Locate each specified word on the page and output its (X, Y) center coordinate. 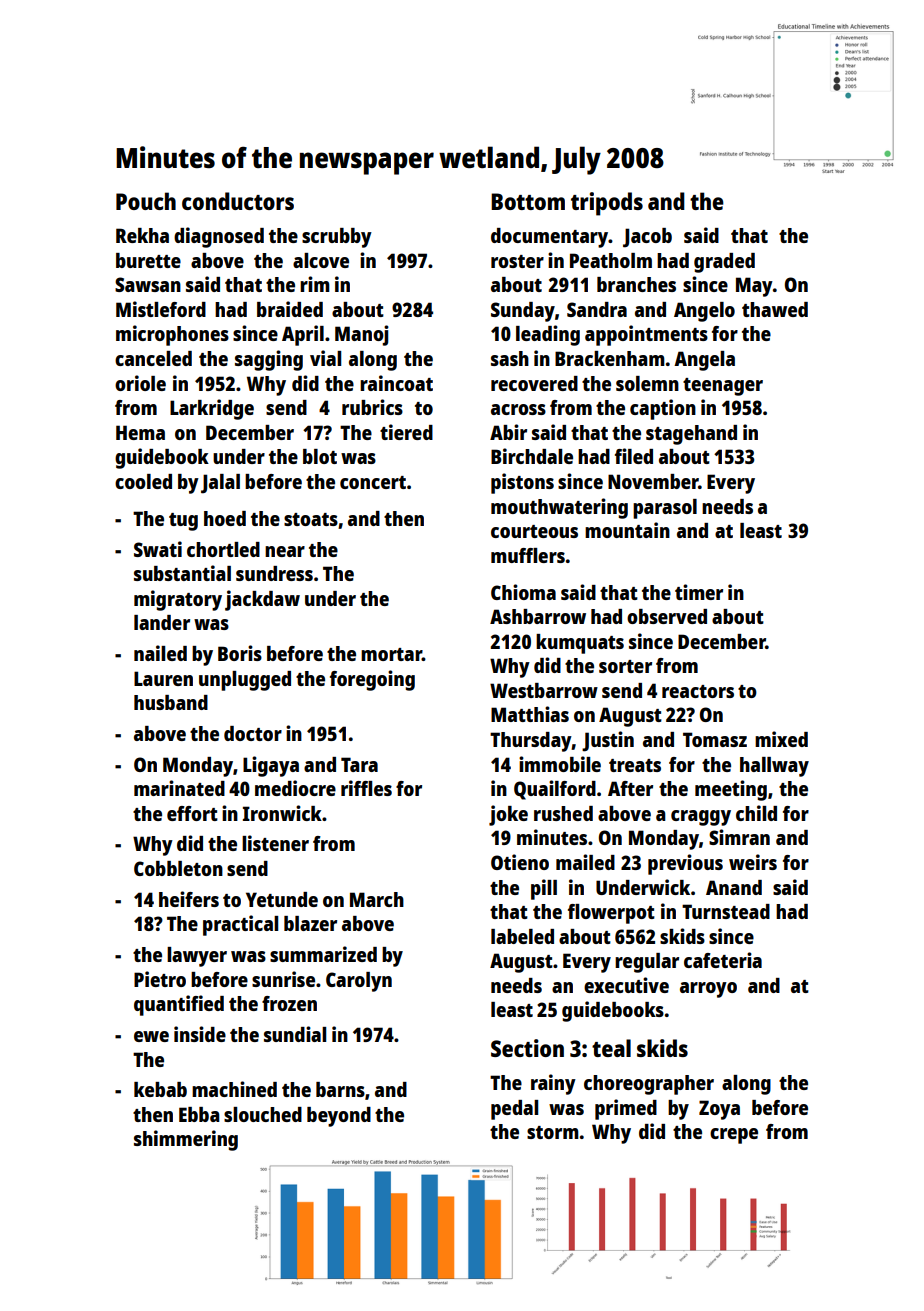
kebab (160, 1089)
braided (290, 309)
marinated (179, 788)
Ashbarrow (538, 616)
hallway (774, 767)
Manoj (362, 335)
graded (724, 263)
